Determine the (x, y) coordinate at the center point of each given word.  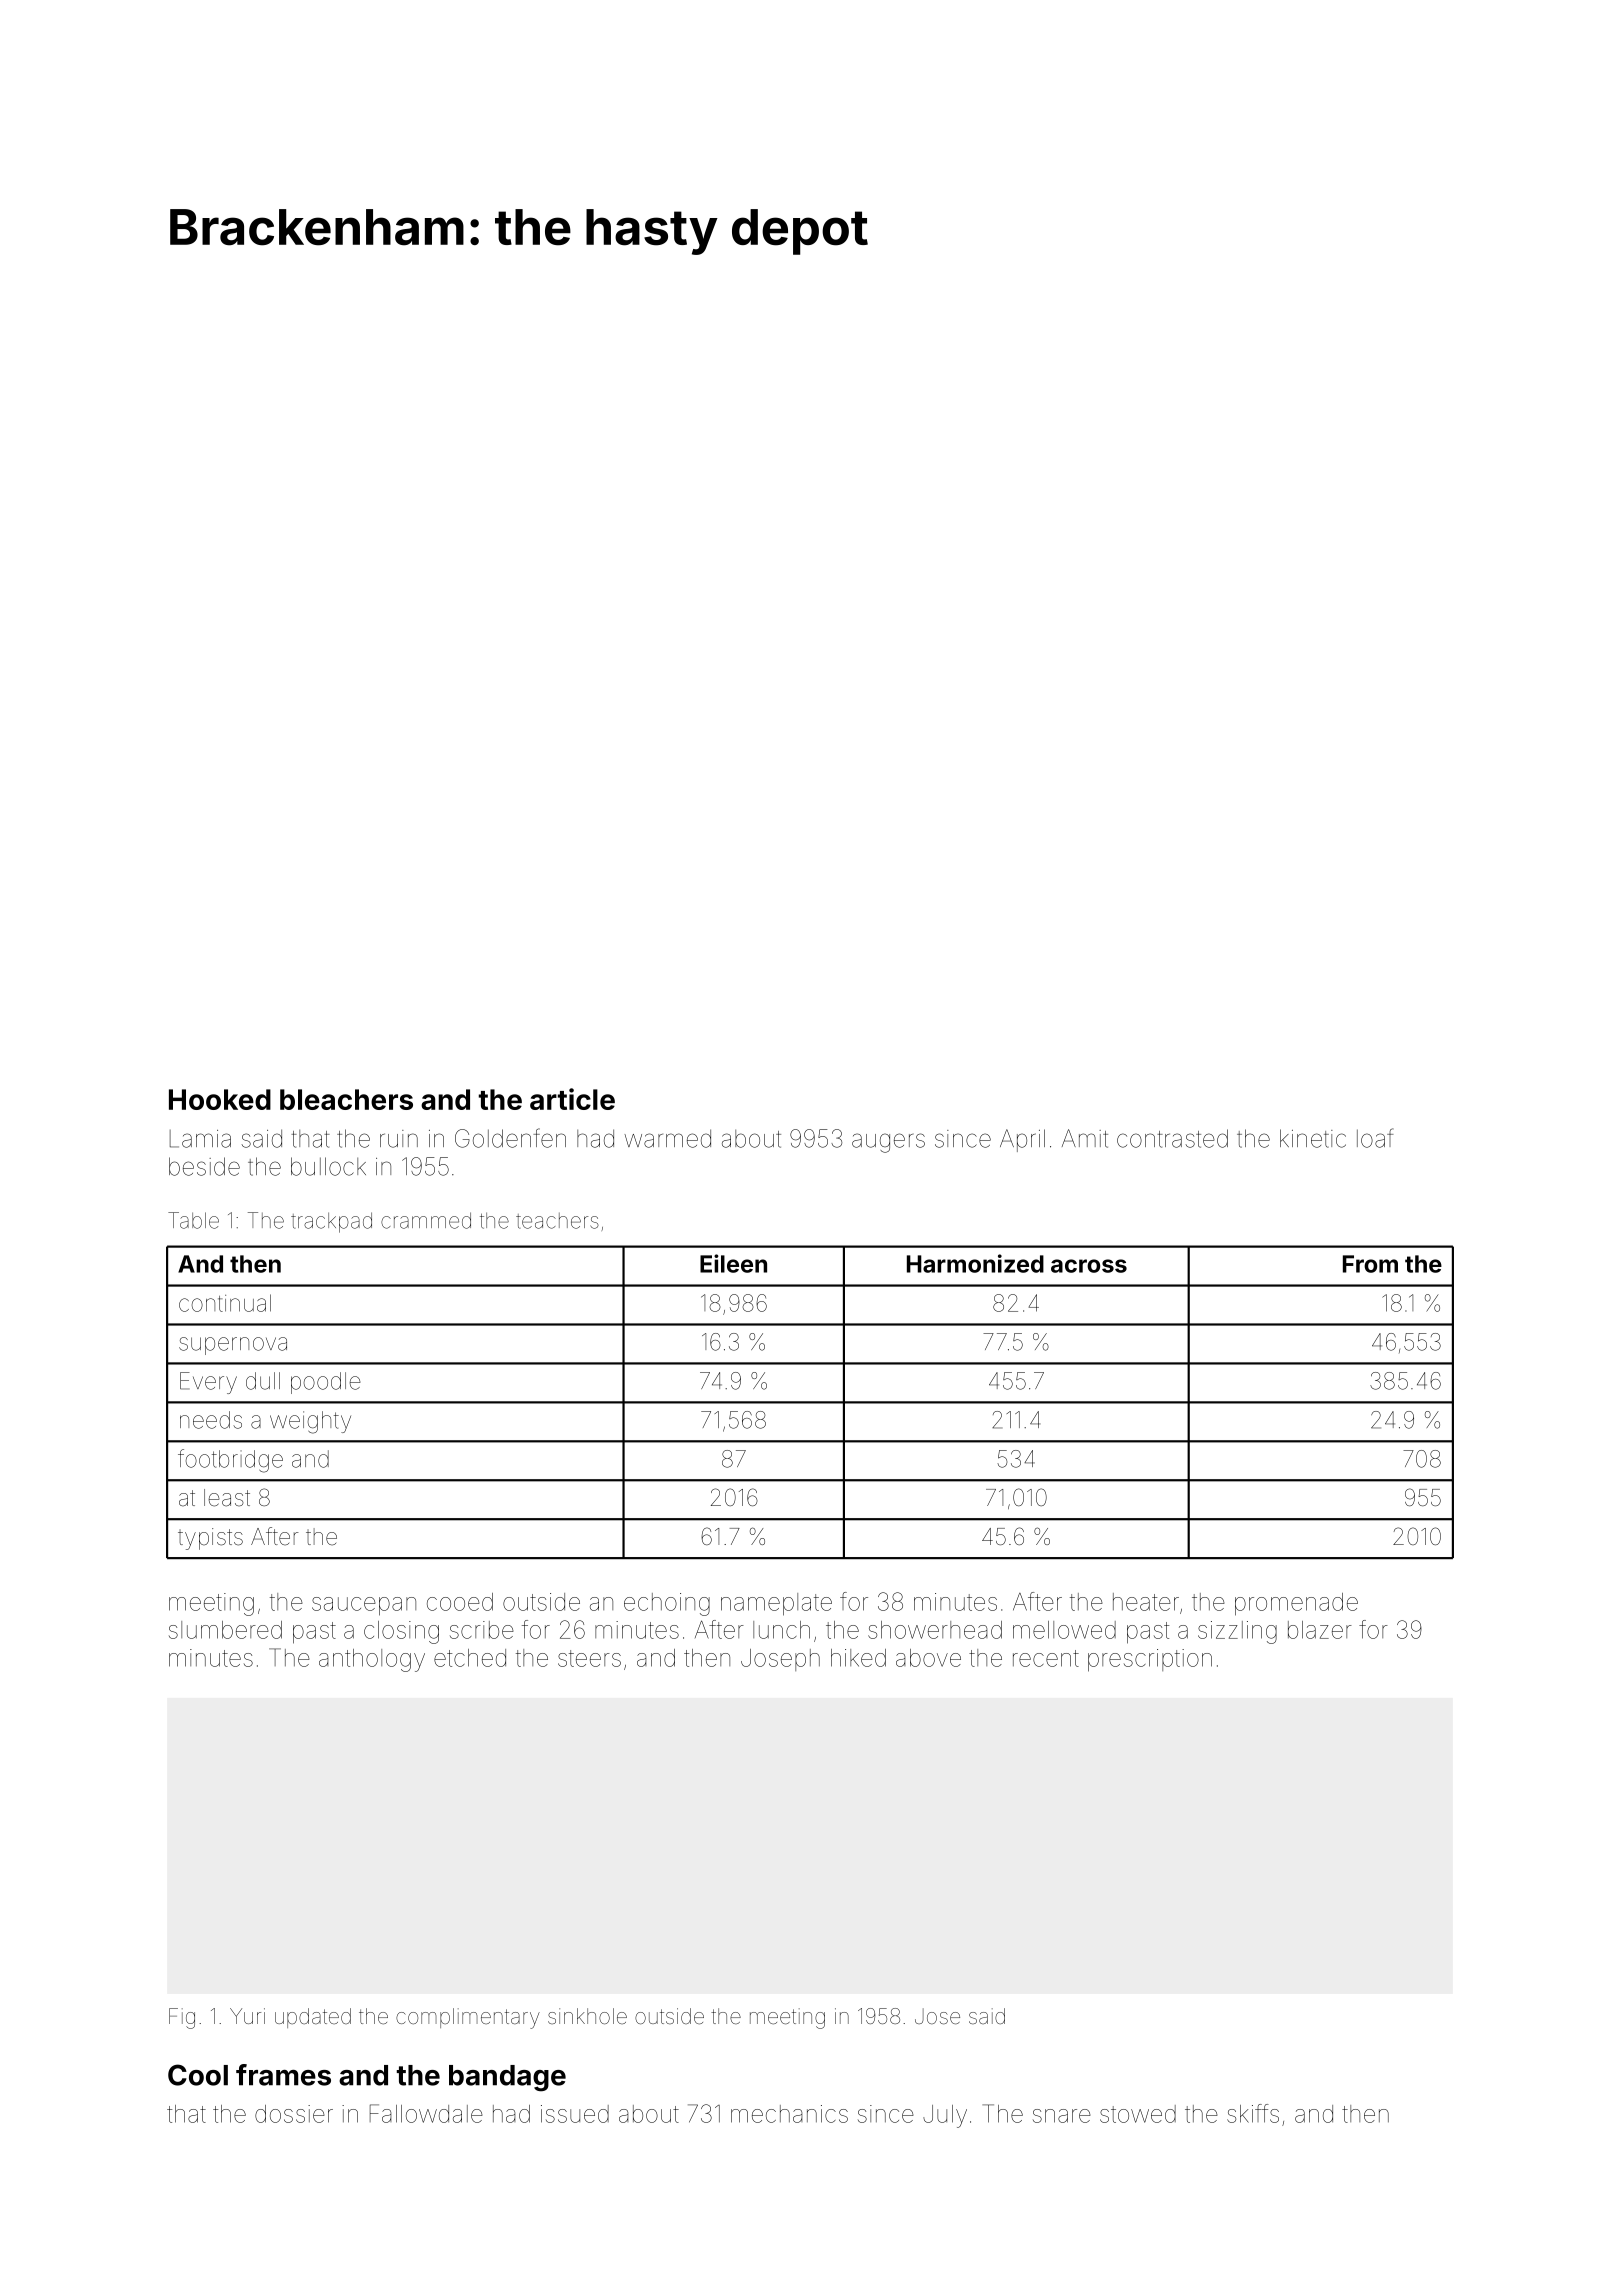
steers (589, 1658)
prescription (1150, 1660)
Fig (182, 2018)
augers (888, 1143)
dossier (294, 2114)
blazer (1320, 1630)
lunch (781, 1630)
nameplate (776, 1604)
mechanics (789, 2114)
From (1370, 1264)
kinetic (1313, 1138)
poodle (326, 1383)
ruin (399, 1139)
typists (210, 1539)
